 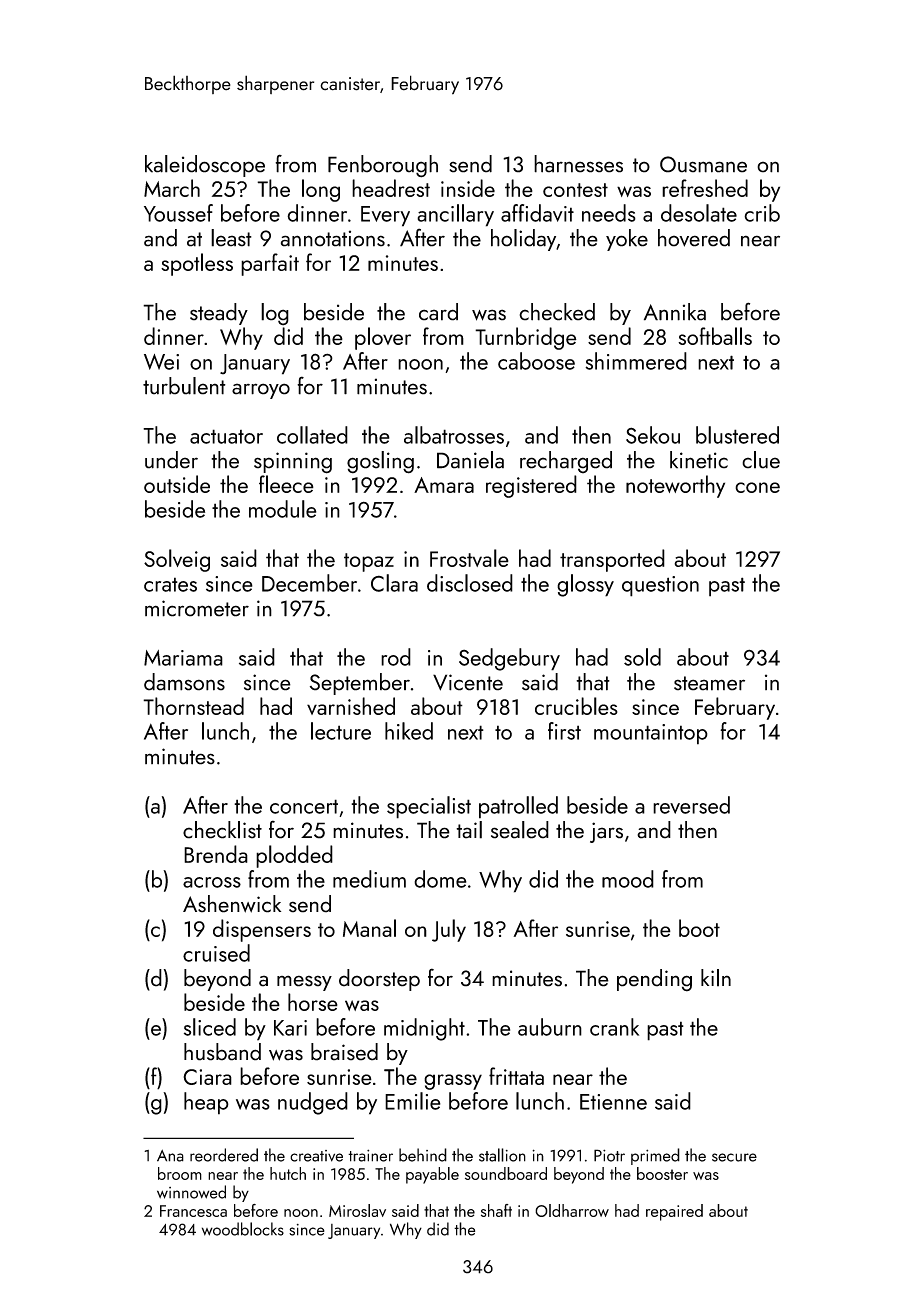 What do you see at coordinates (709, 683) in the screenshot?
I see `steamer` at bounding box center [709, 683].
